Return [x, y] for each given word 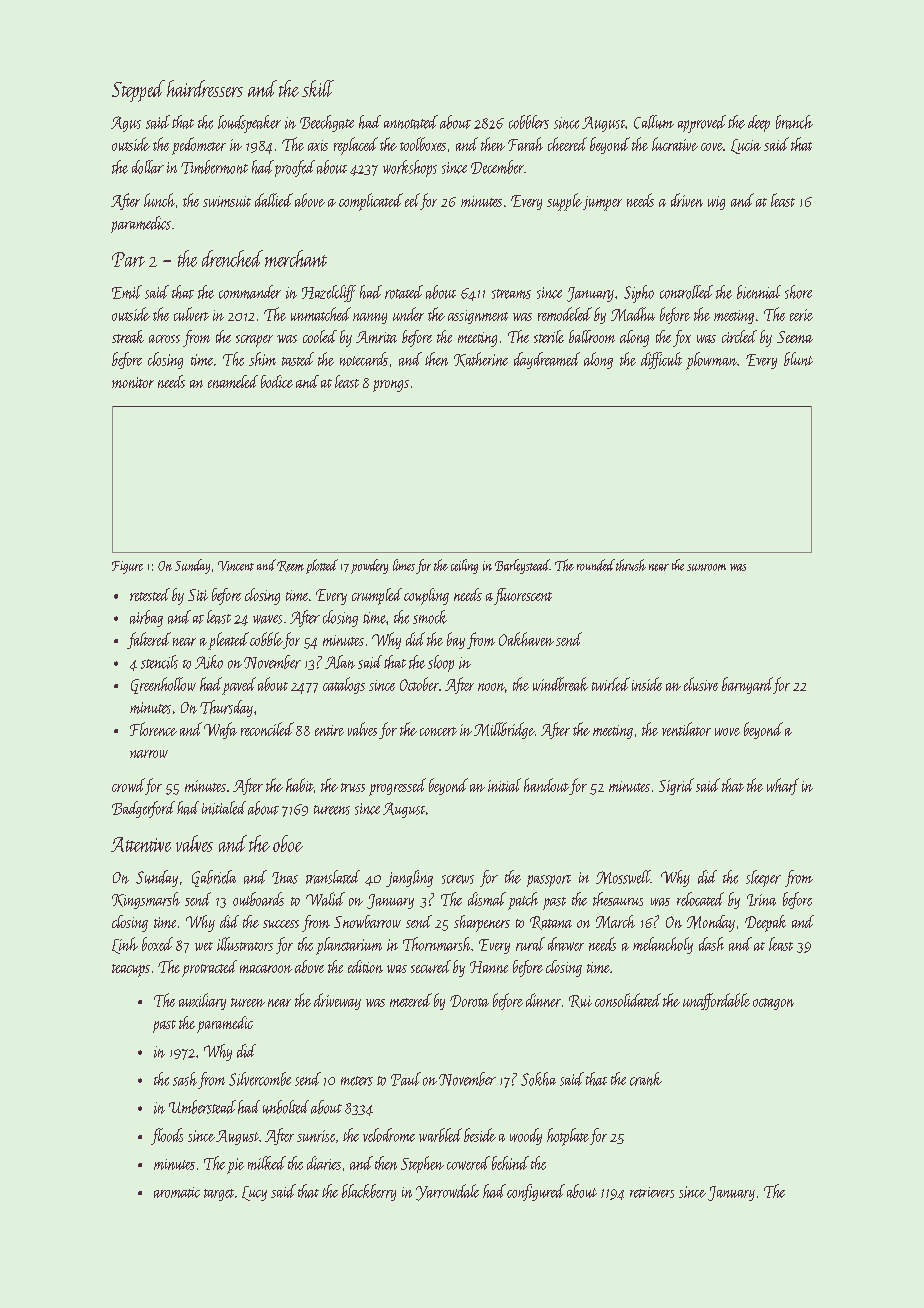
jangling [409, 878]
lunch [159, 200]
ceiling [464, 566]
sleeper [763, 878]
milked [267, 1163]
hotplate [568, 1137]
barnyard [747, 685]
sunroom [706, 567]
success [281, 924]
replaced [356, 146]
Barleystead [522, 566]
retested [150, 594]
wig [716, 203]
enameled [233, 381]
